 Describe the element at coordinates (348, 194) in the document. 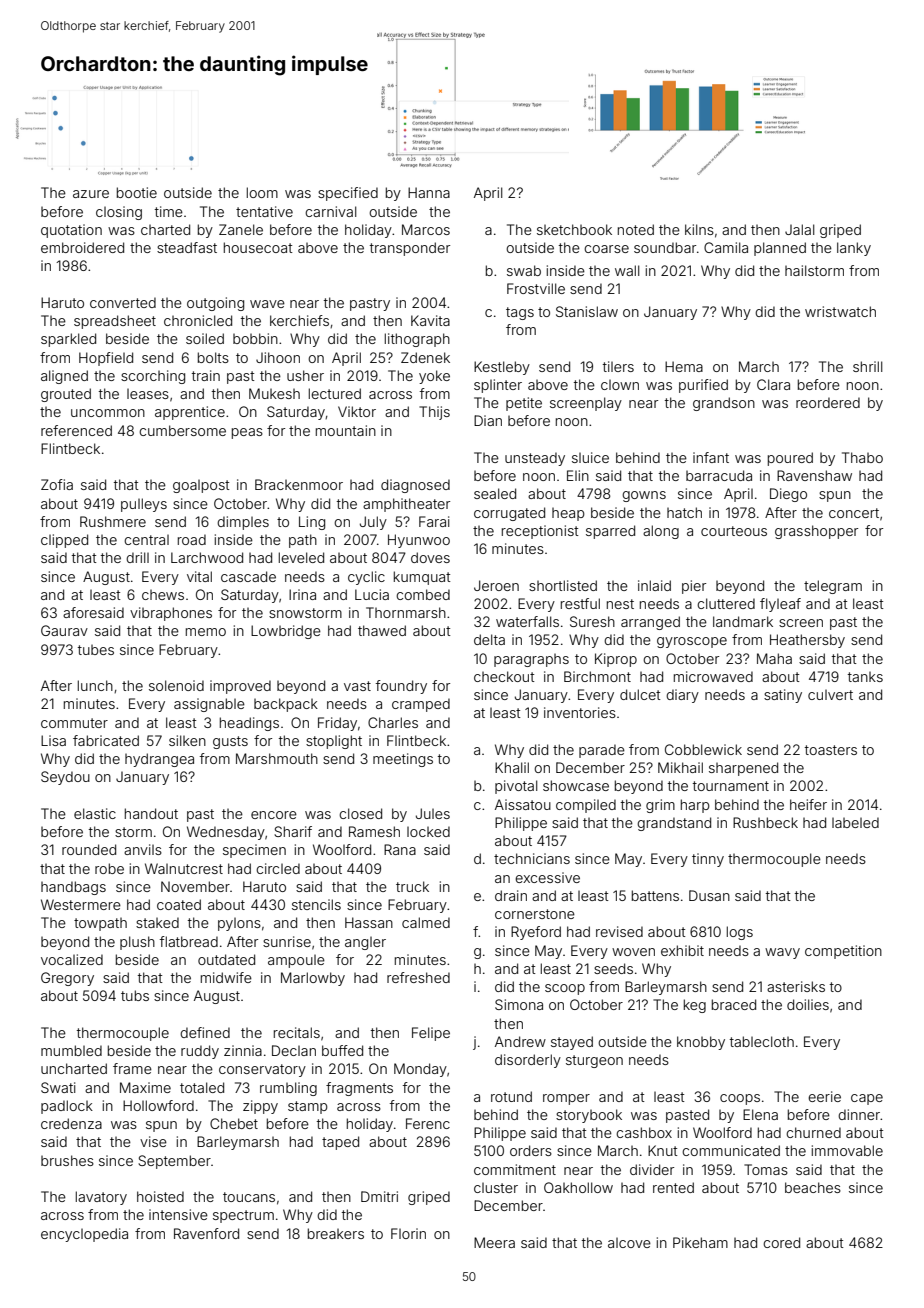

I see `specified` at that location.
